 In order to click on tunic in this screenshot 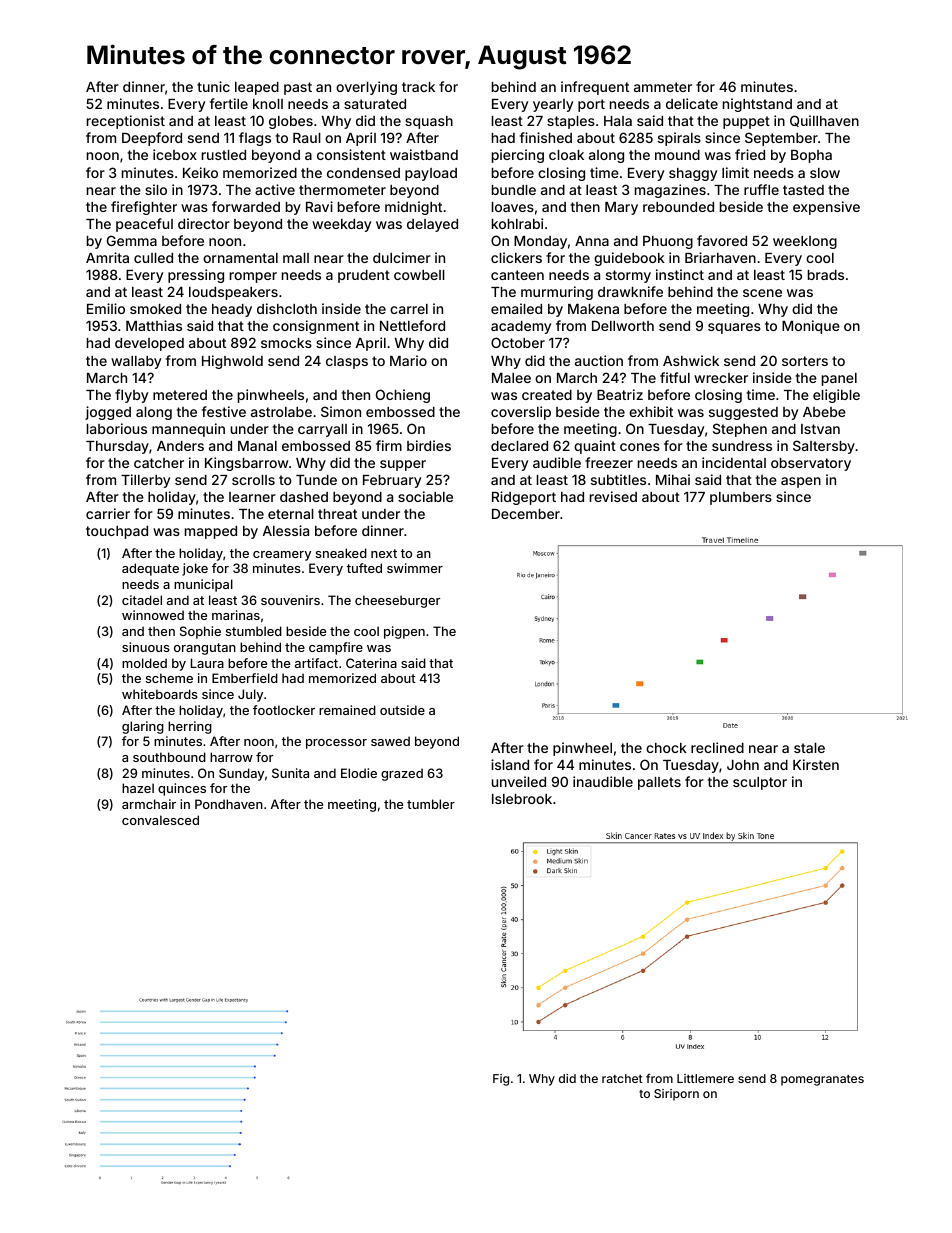, I will do `click(213, 86)`.
